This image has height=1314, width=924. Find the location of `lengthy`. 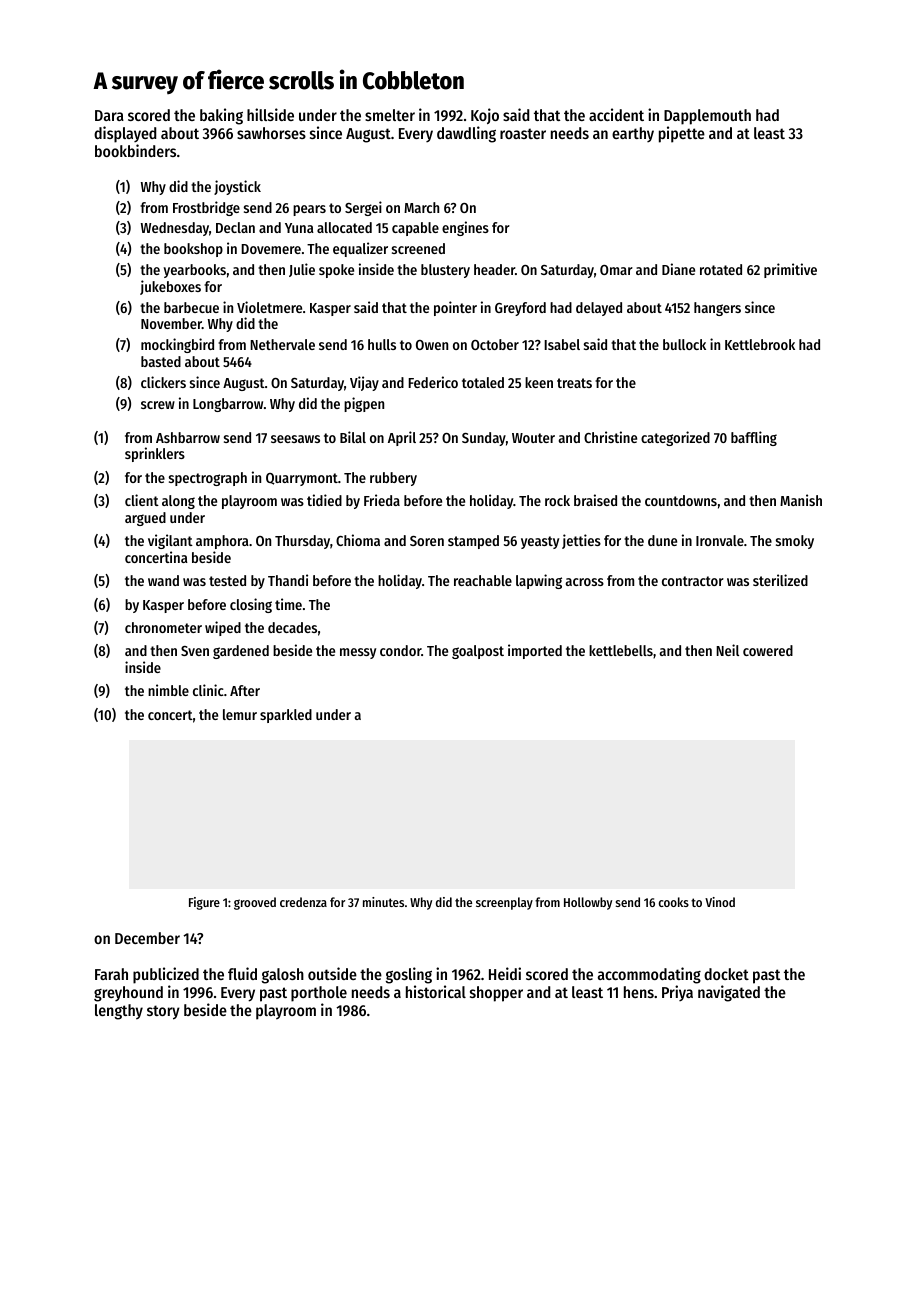

lengthy is located at coordinates (119, 1012).
